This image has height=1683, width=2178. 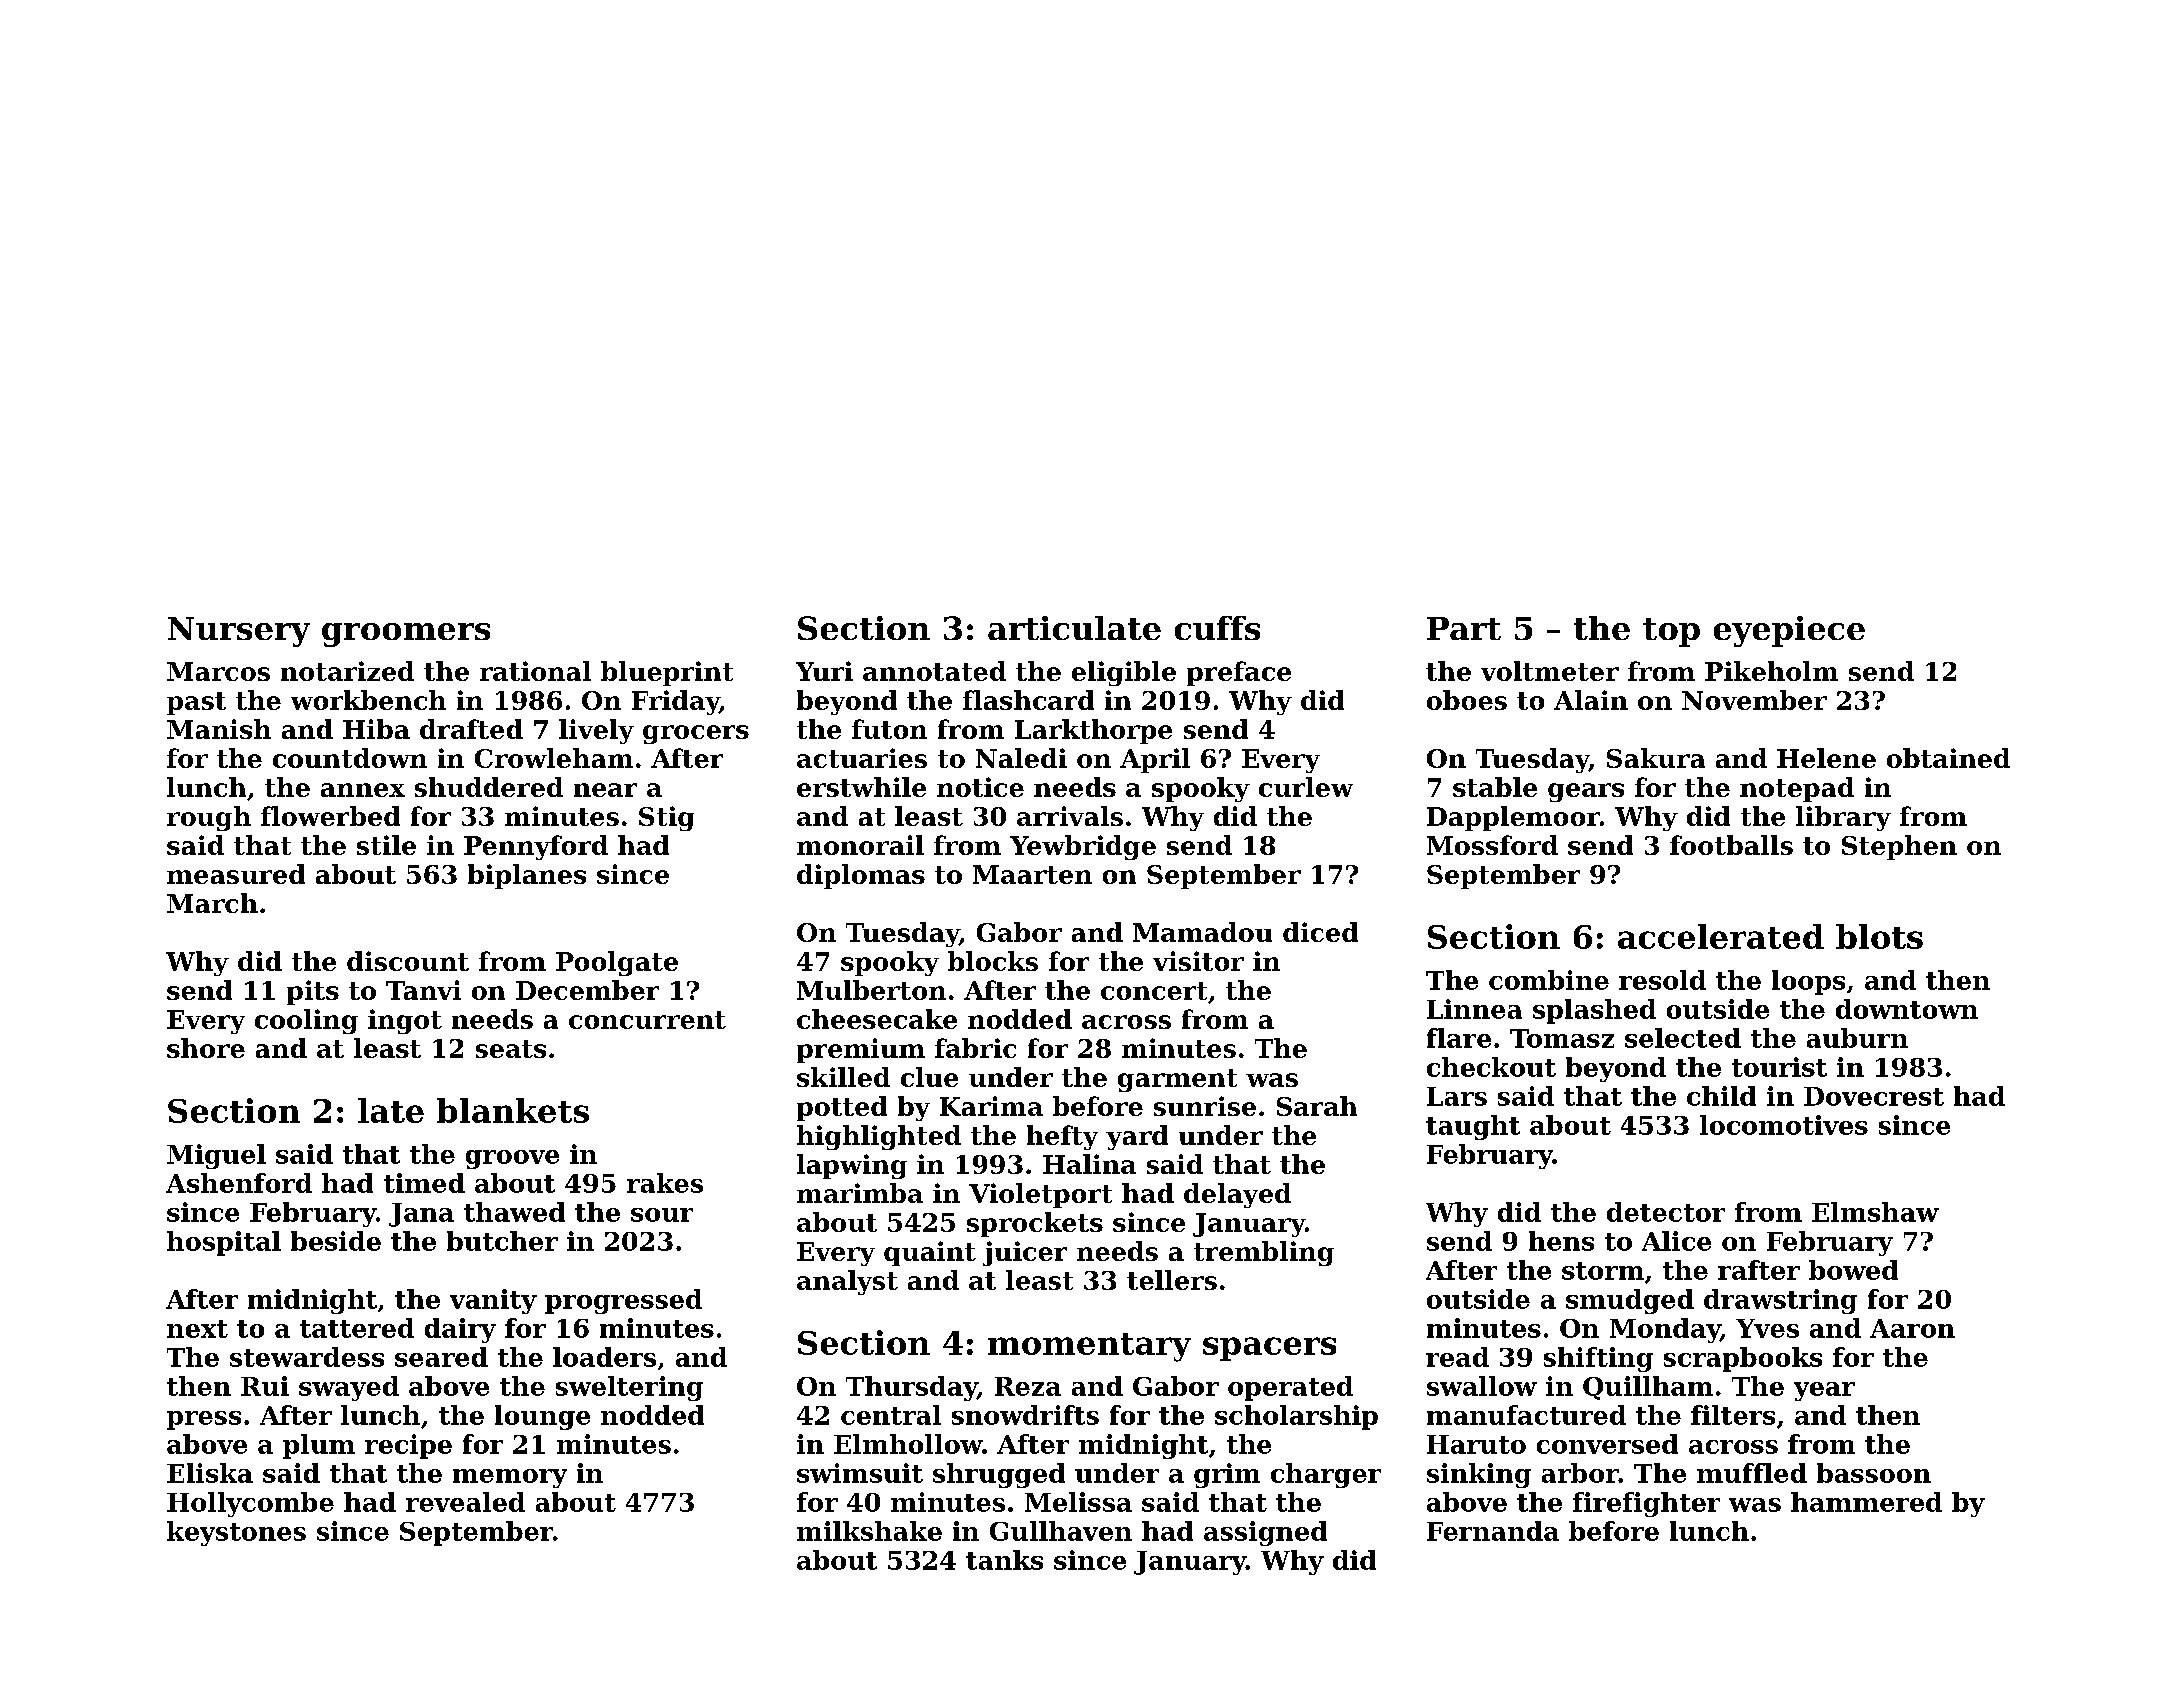 I want to click on erstwhile, so click(x=861, y=787).
